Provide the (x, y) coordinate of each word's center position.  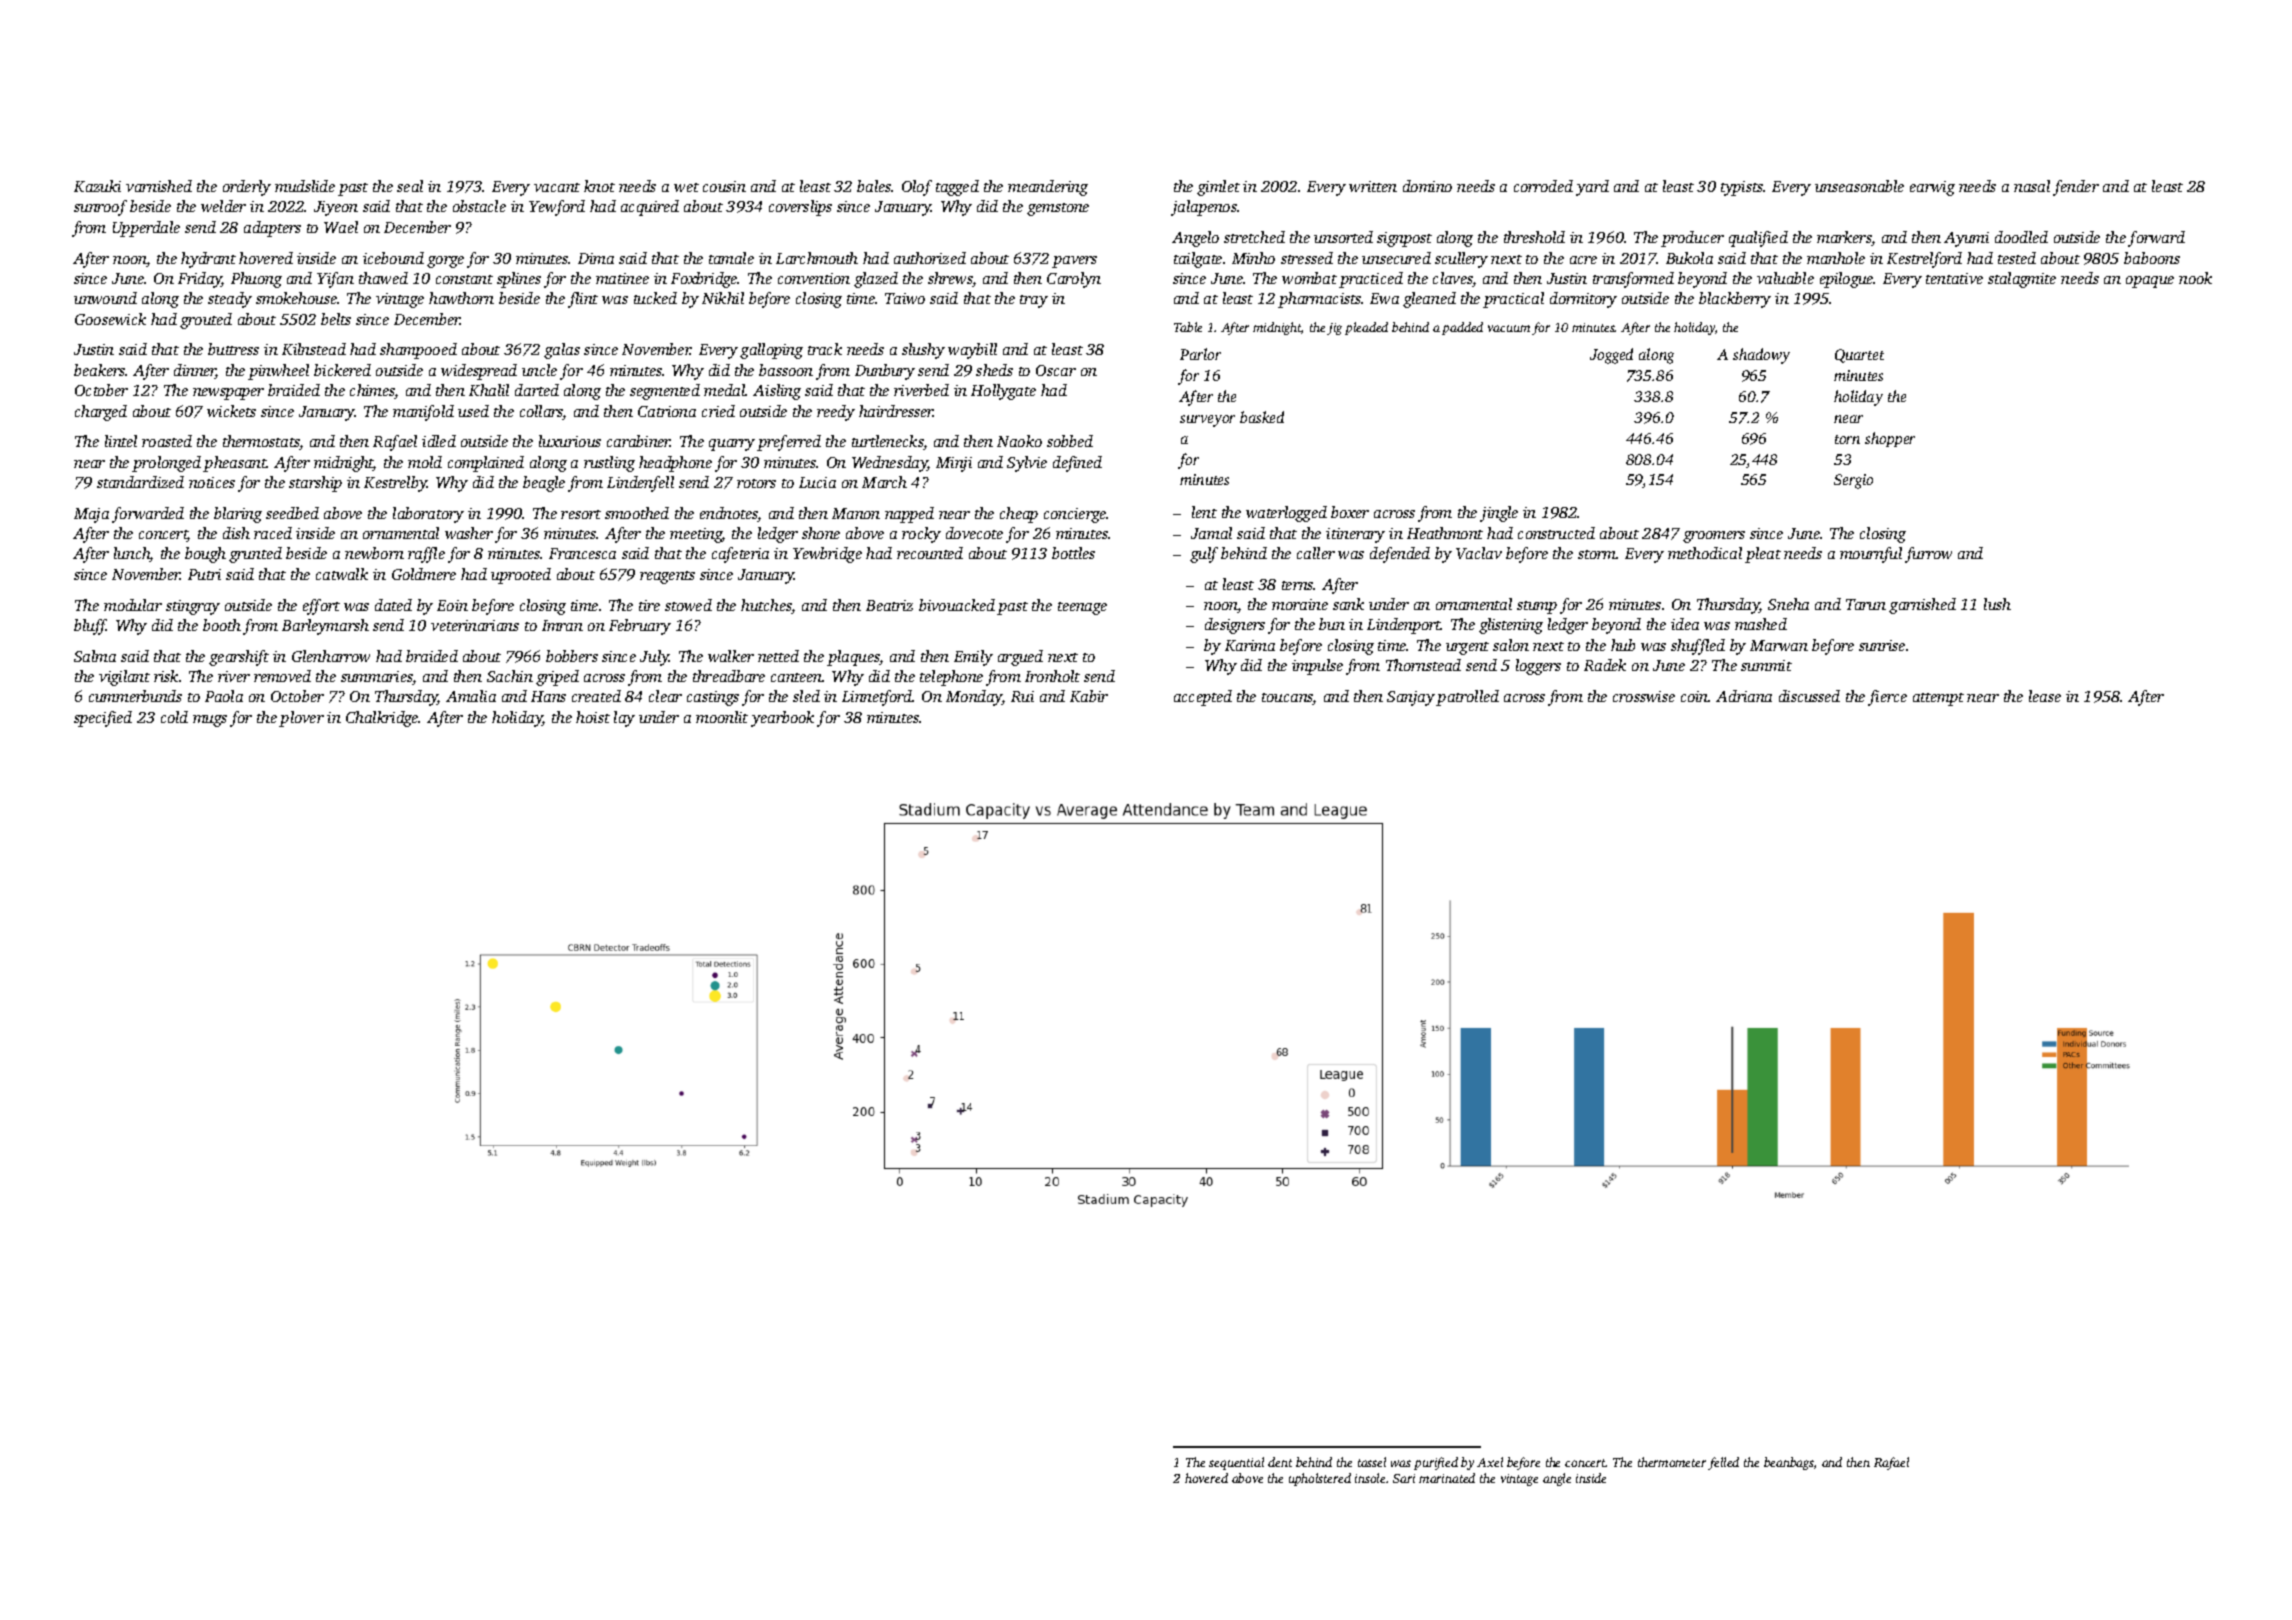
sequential (1236, 1463)
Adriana (1744, 696)
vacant (557, 187)
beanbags (1789, 1463)
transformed (1633, 280)
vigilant (124, 678)
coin (1694, 696)
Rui (1022, 696)
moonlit (722, 717)
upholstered (1320, 1479)
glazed (876, 280)
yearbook (782, 719)
